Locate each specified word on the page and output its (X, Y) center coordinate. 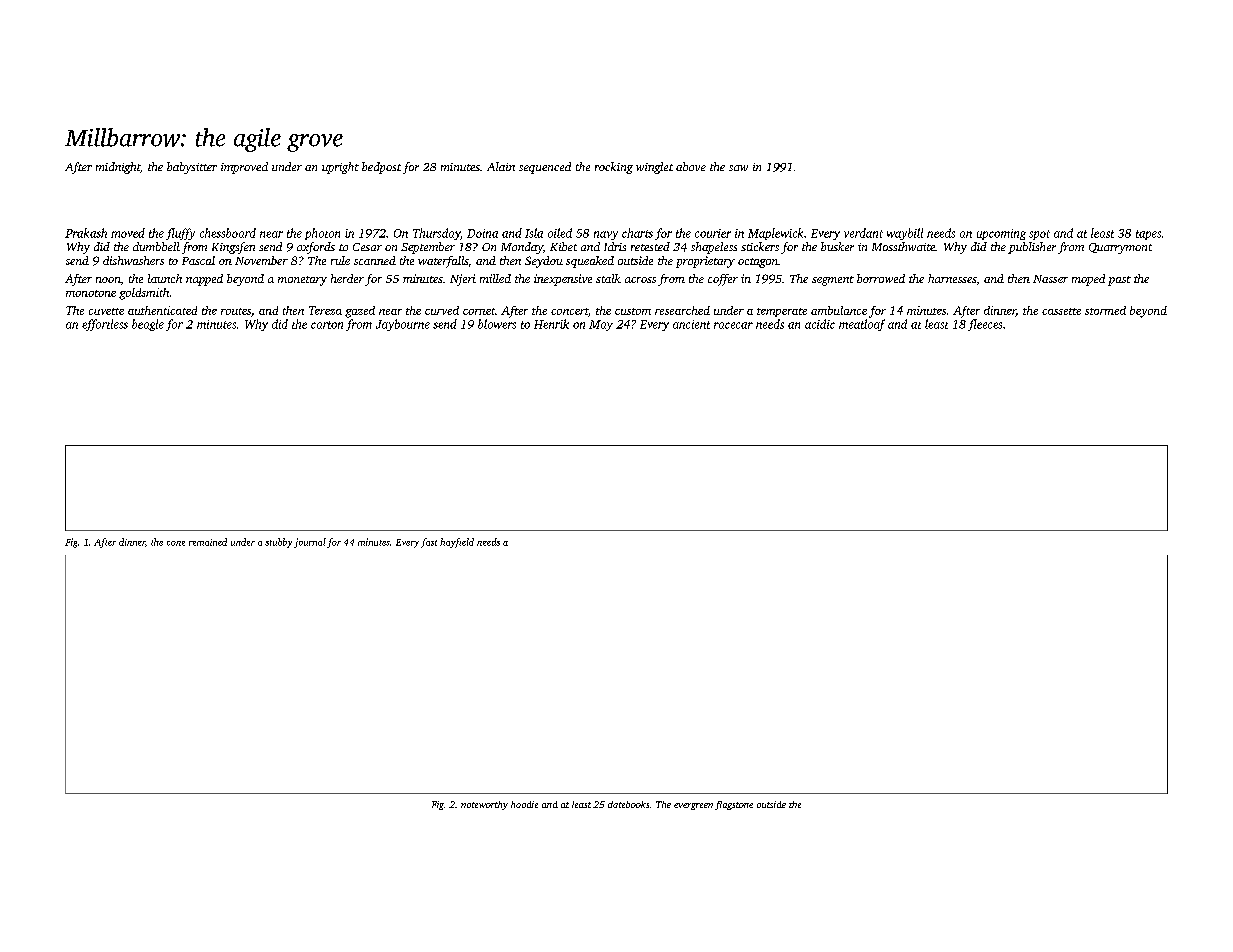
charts (637, 233)
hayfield (457, 543)
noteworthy (484, 805)
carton (327, 325)
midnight (118, 168)
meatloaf (862, 325)
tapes (1148, 235)
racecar (733, 325)
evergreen (693, 806)
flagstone (734, 805)
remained (208, 542)
